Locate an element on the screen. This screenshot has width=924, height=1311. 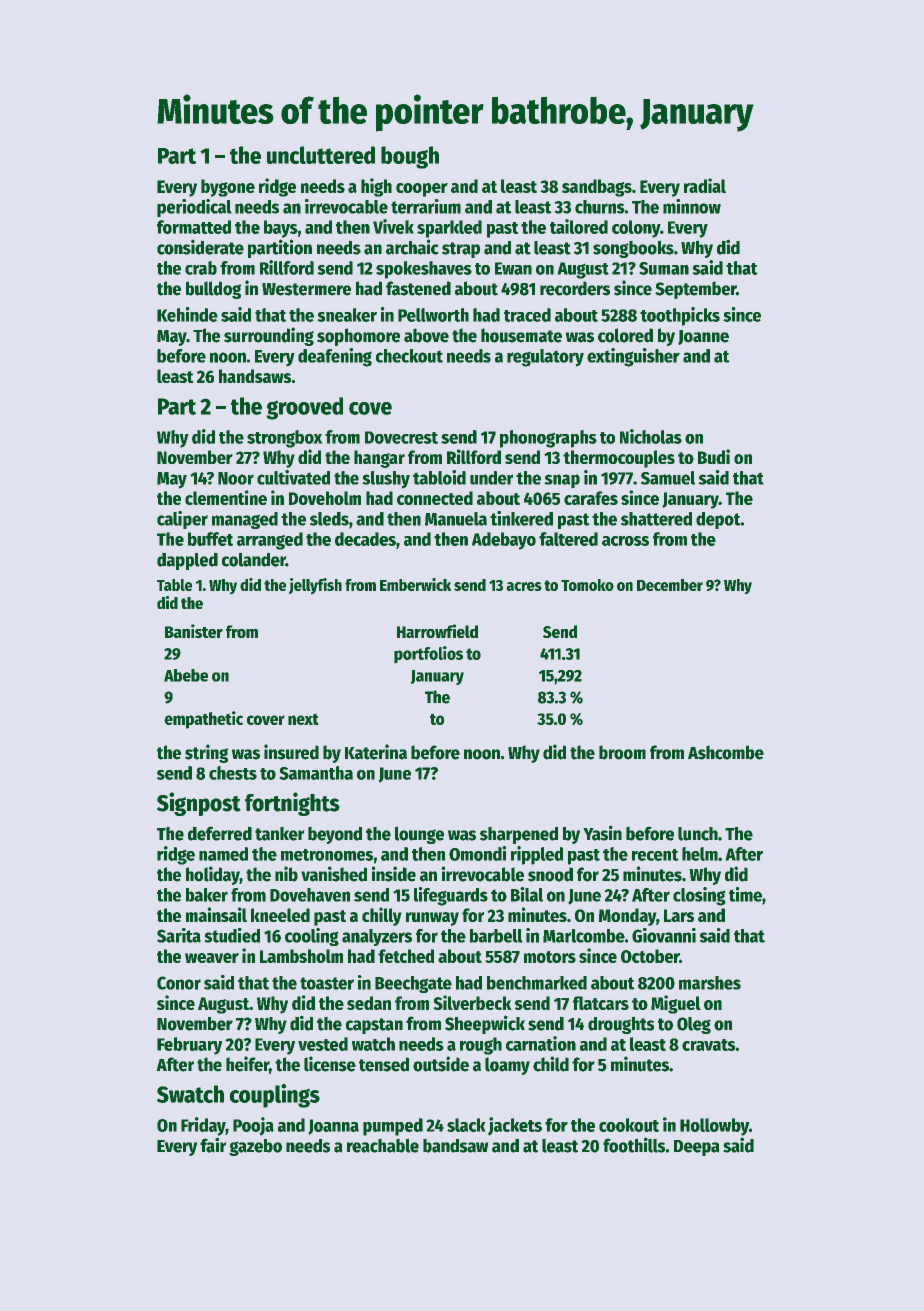
periodical is located at coordinates (194, 208).
